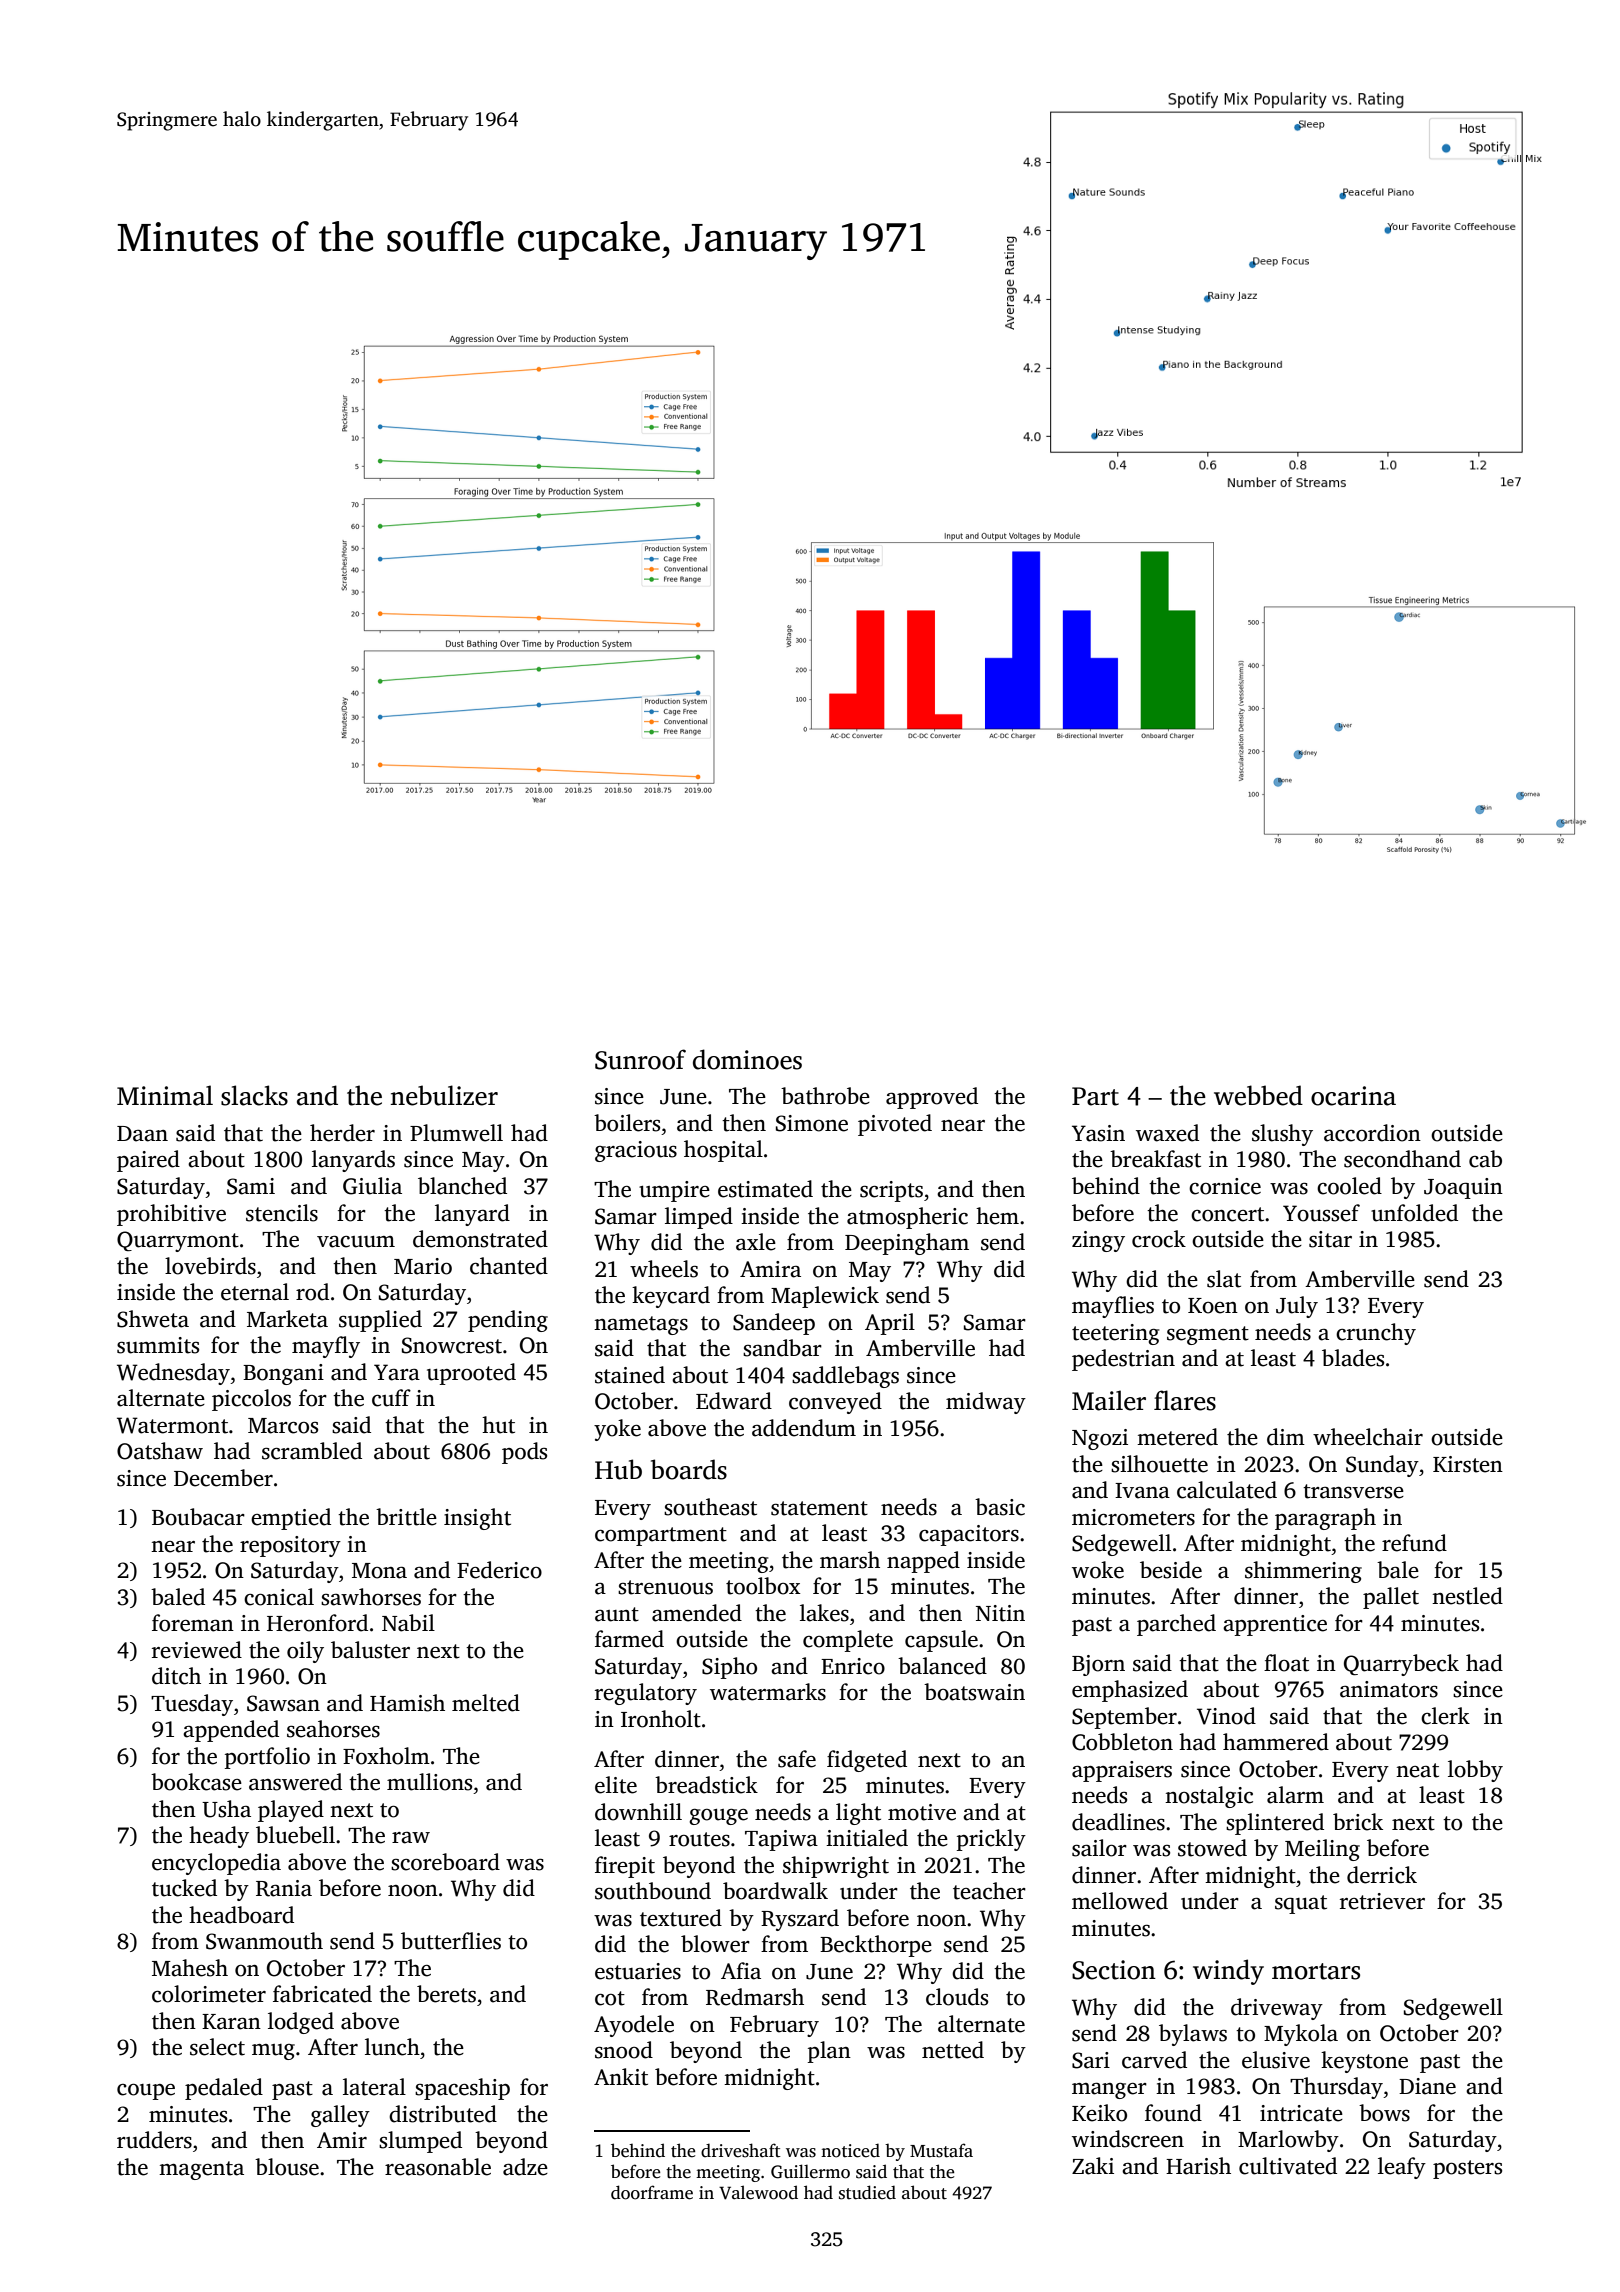  I want to click on Sunroof, so click(640, 1059).
